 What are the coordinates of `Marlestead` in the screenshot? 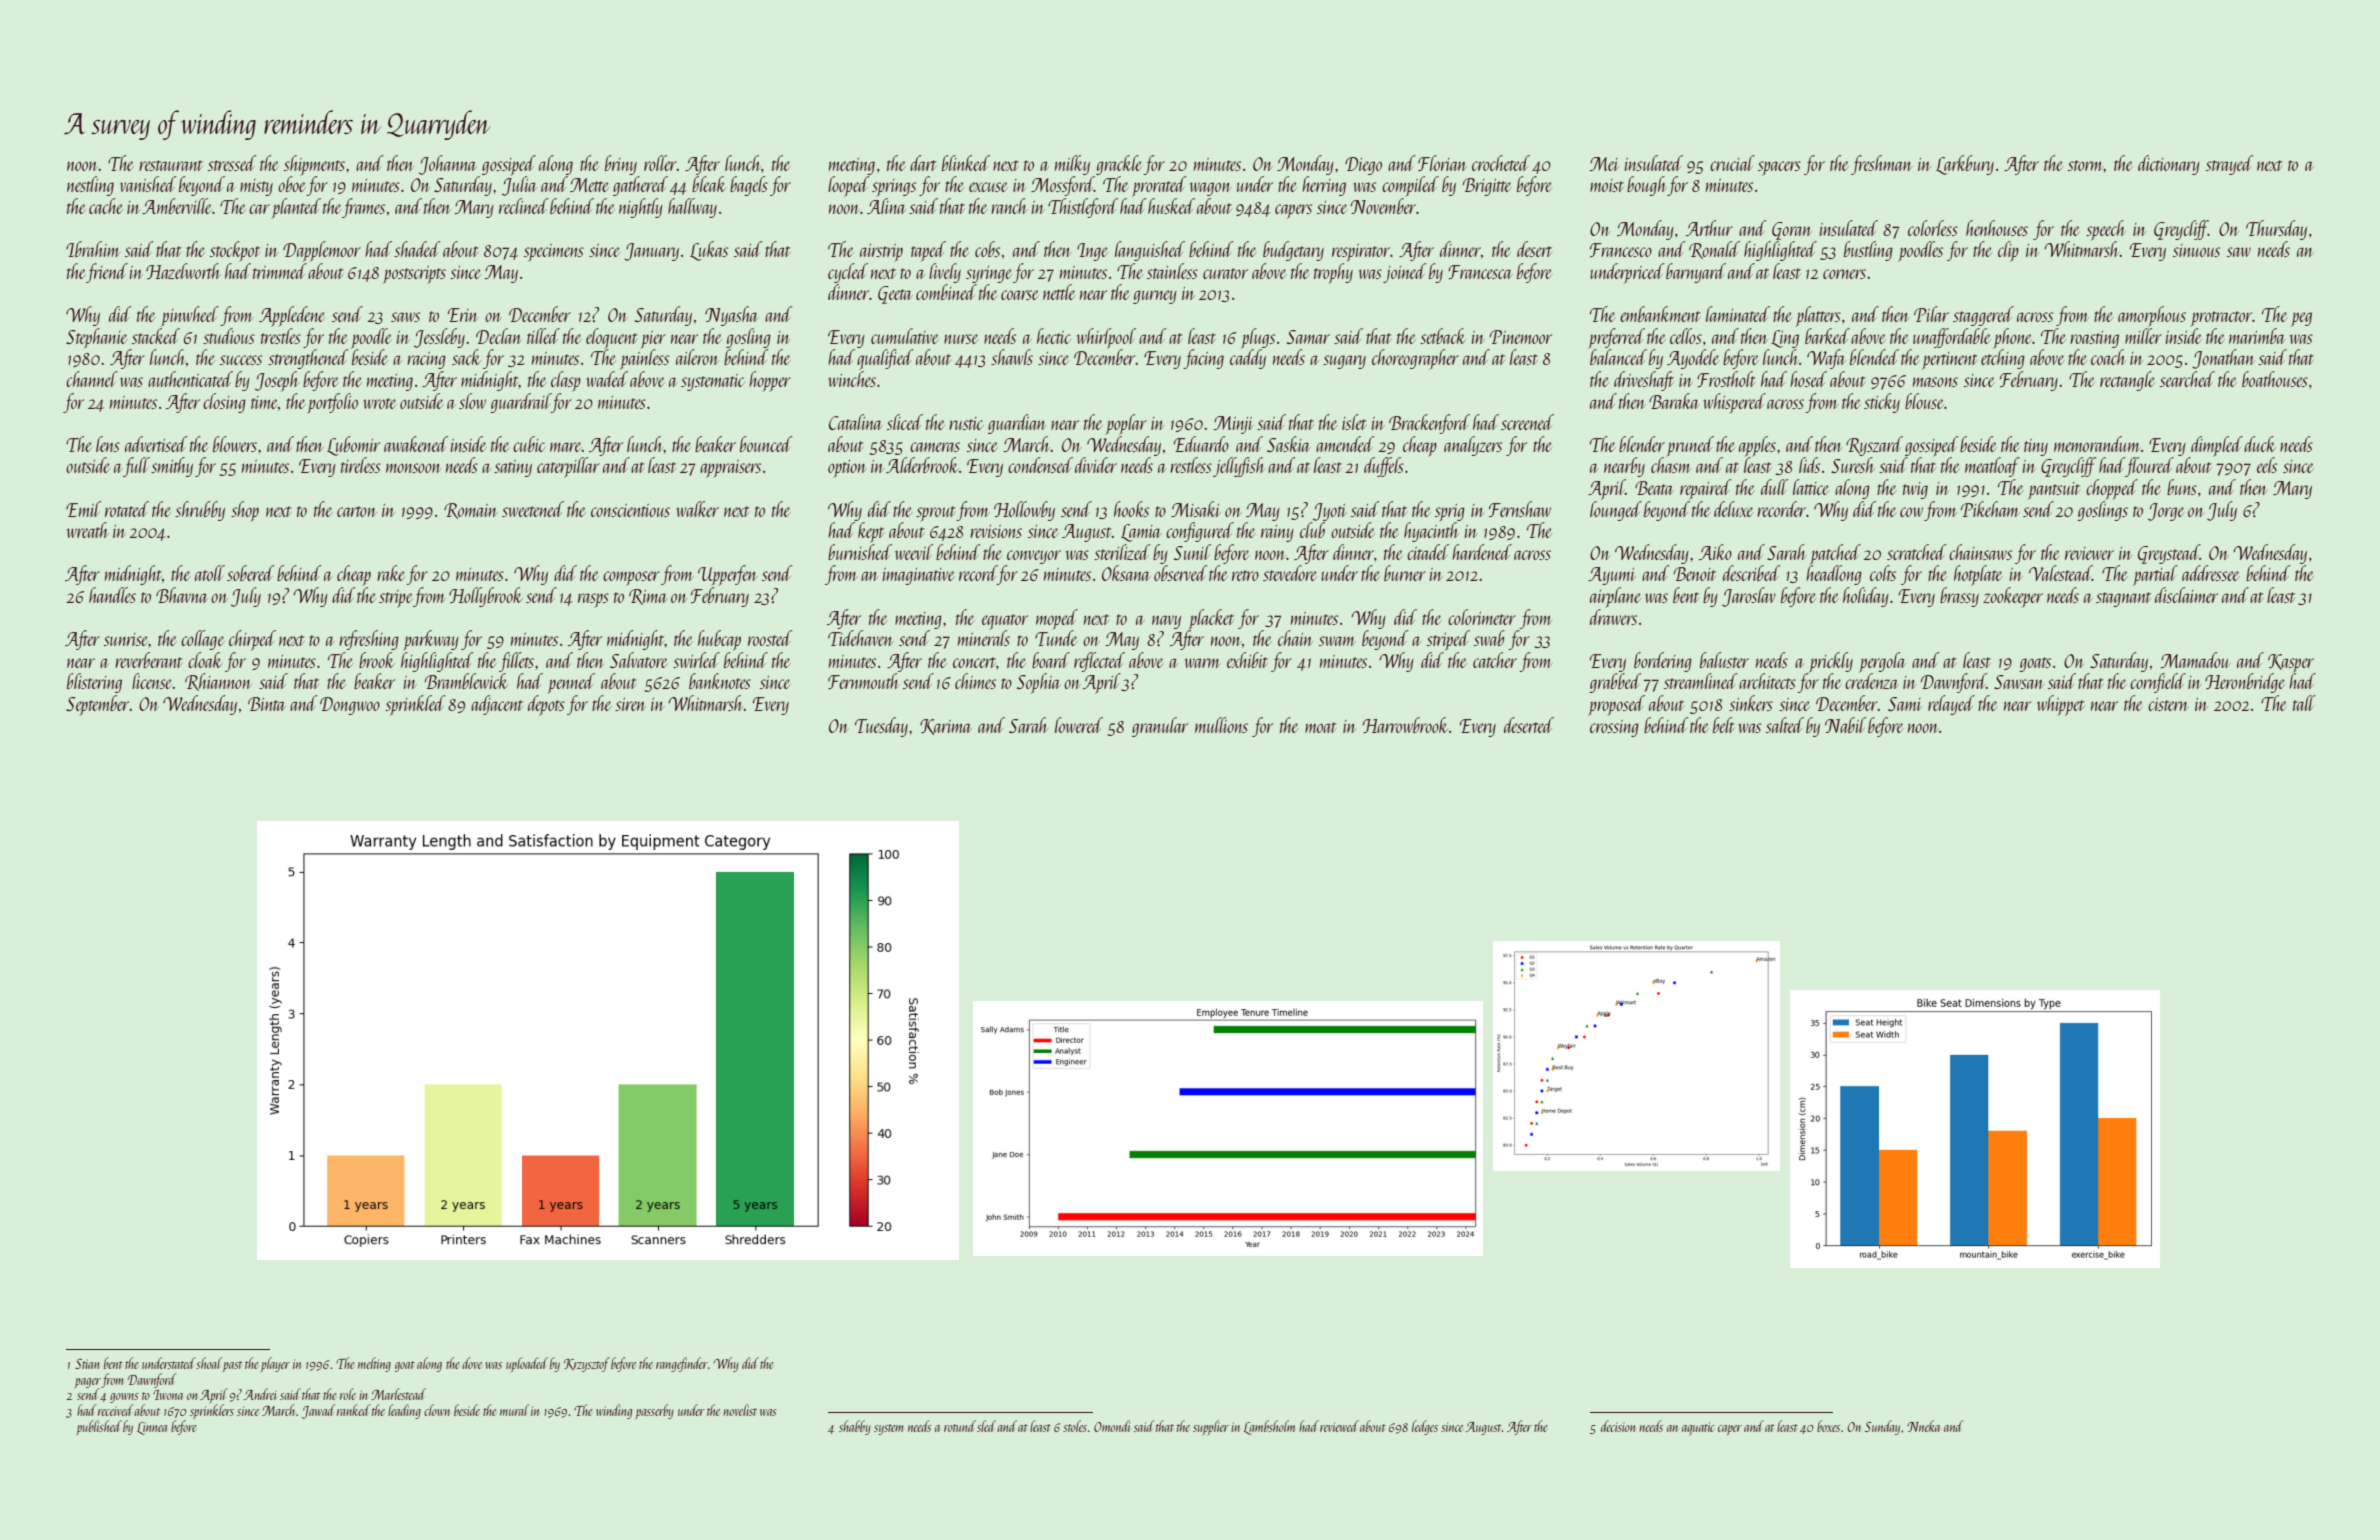 It's located at (398, 1394).
